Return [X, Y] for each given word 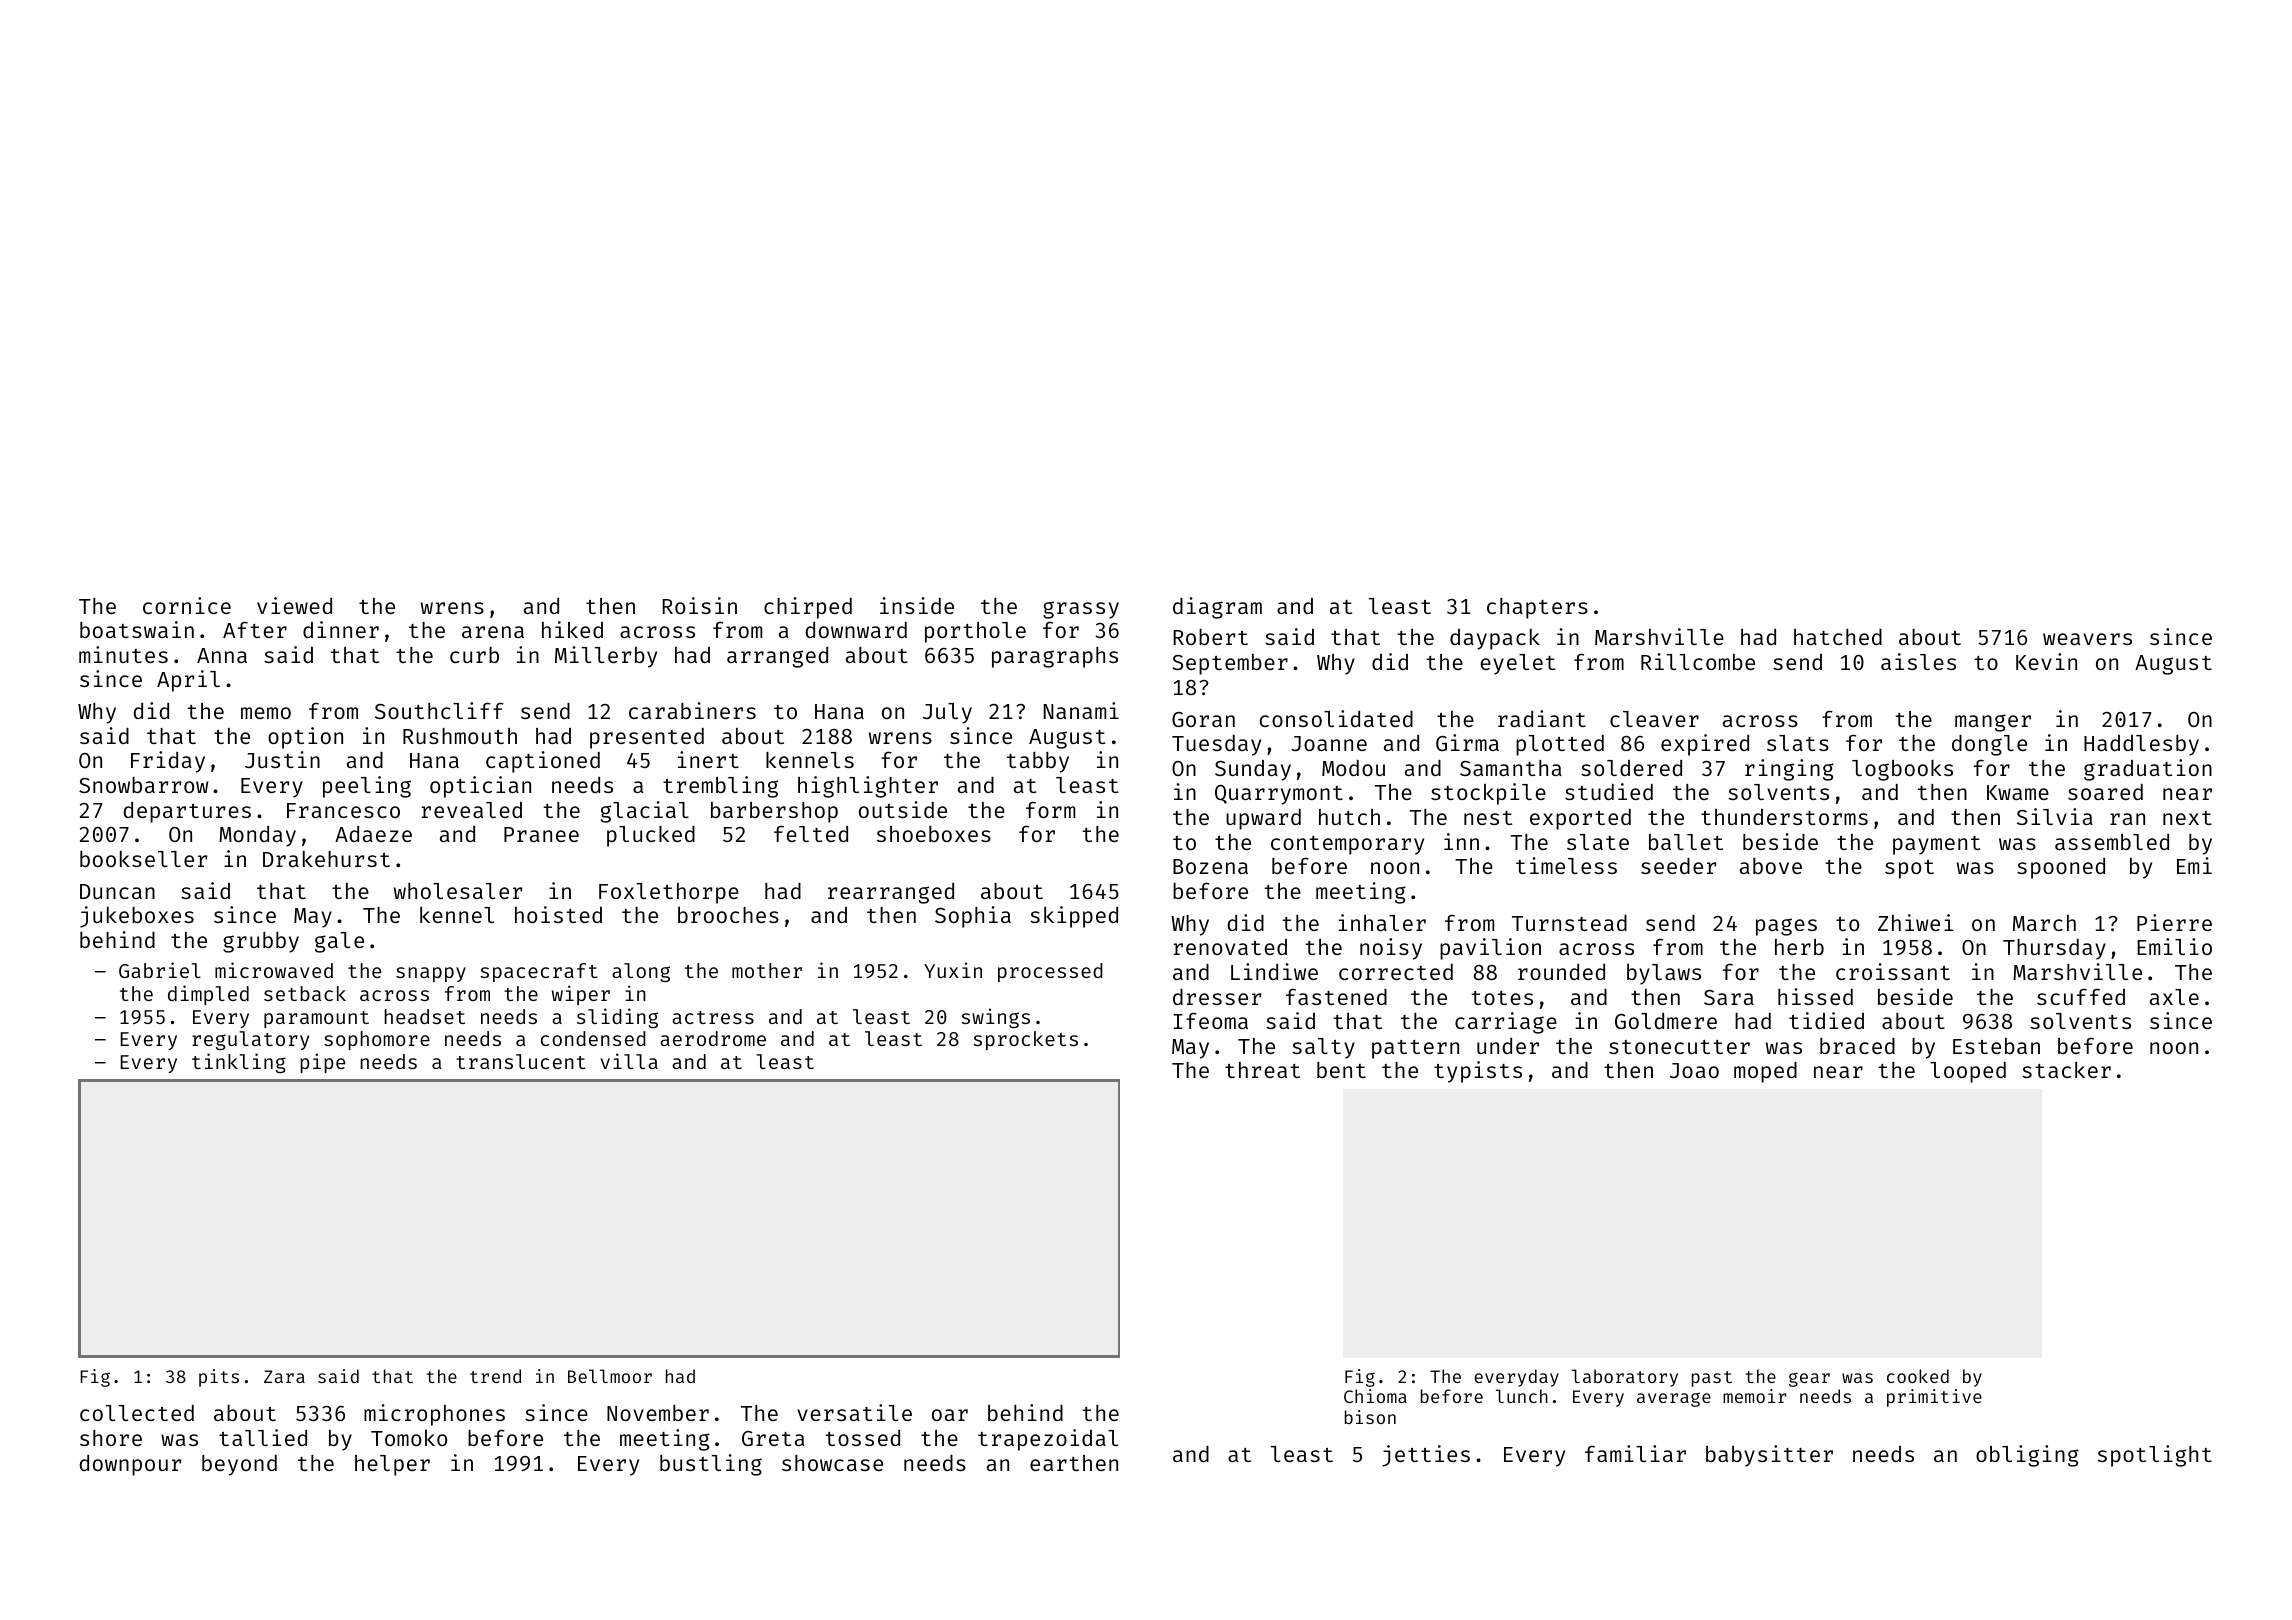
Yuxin [953, 970]
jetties [1426, 1456]
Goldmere [1666, 1021]
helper [392, 1465]
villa [629, 1061]
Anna [222, 655]
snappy [431, 974]
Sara [1729, 997]
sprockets [1026, 1040]
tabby [1038, 762]
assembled [2112, 841]
